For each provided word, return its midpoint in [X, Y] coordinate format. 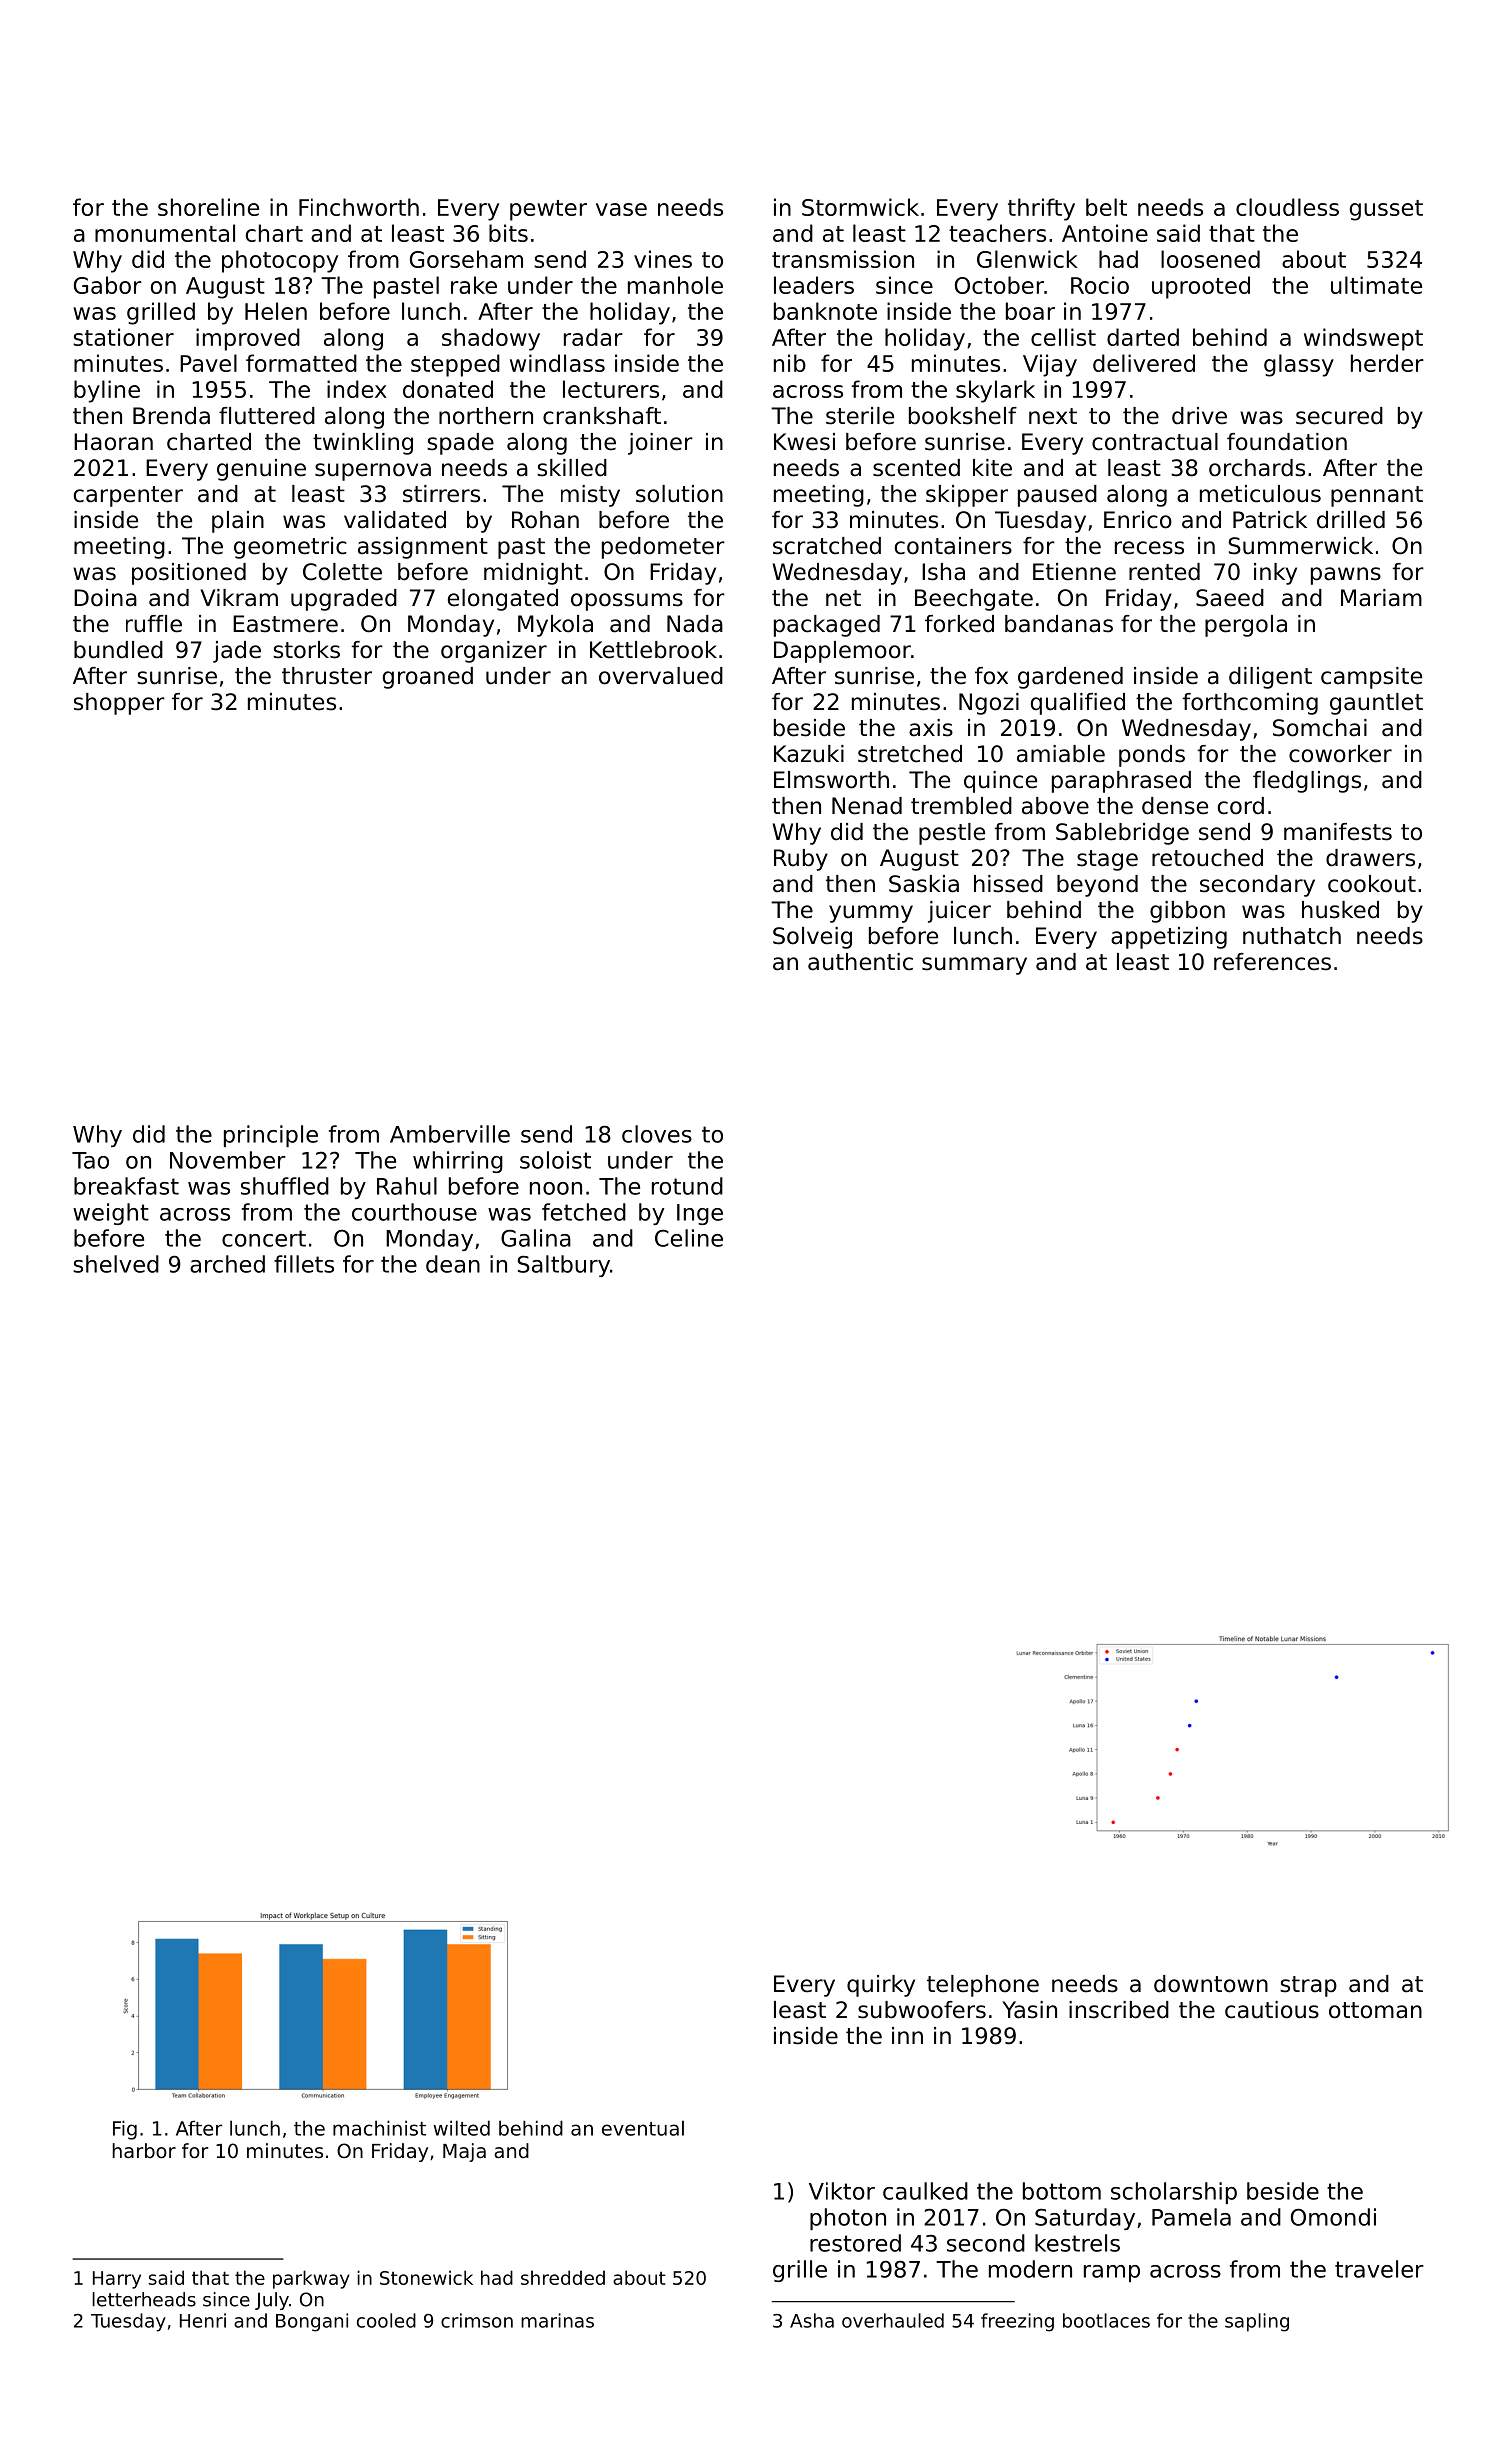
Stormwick [860, 207]
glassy [1299, 365]
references [1272, 962]
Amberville [450, 1134]
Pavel [208, 363]
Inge [700, 1214]
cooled [386, 2320]
